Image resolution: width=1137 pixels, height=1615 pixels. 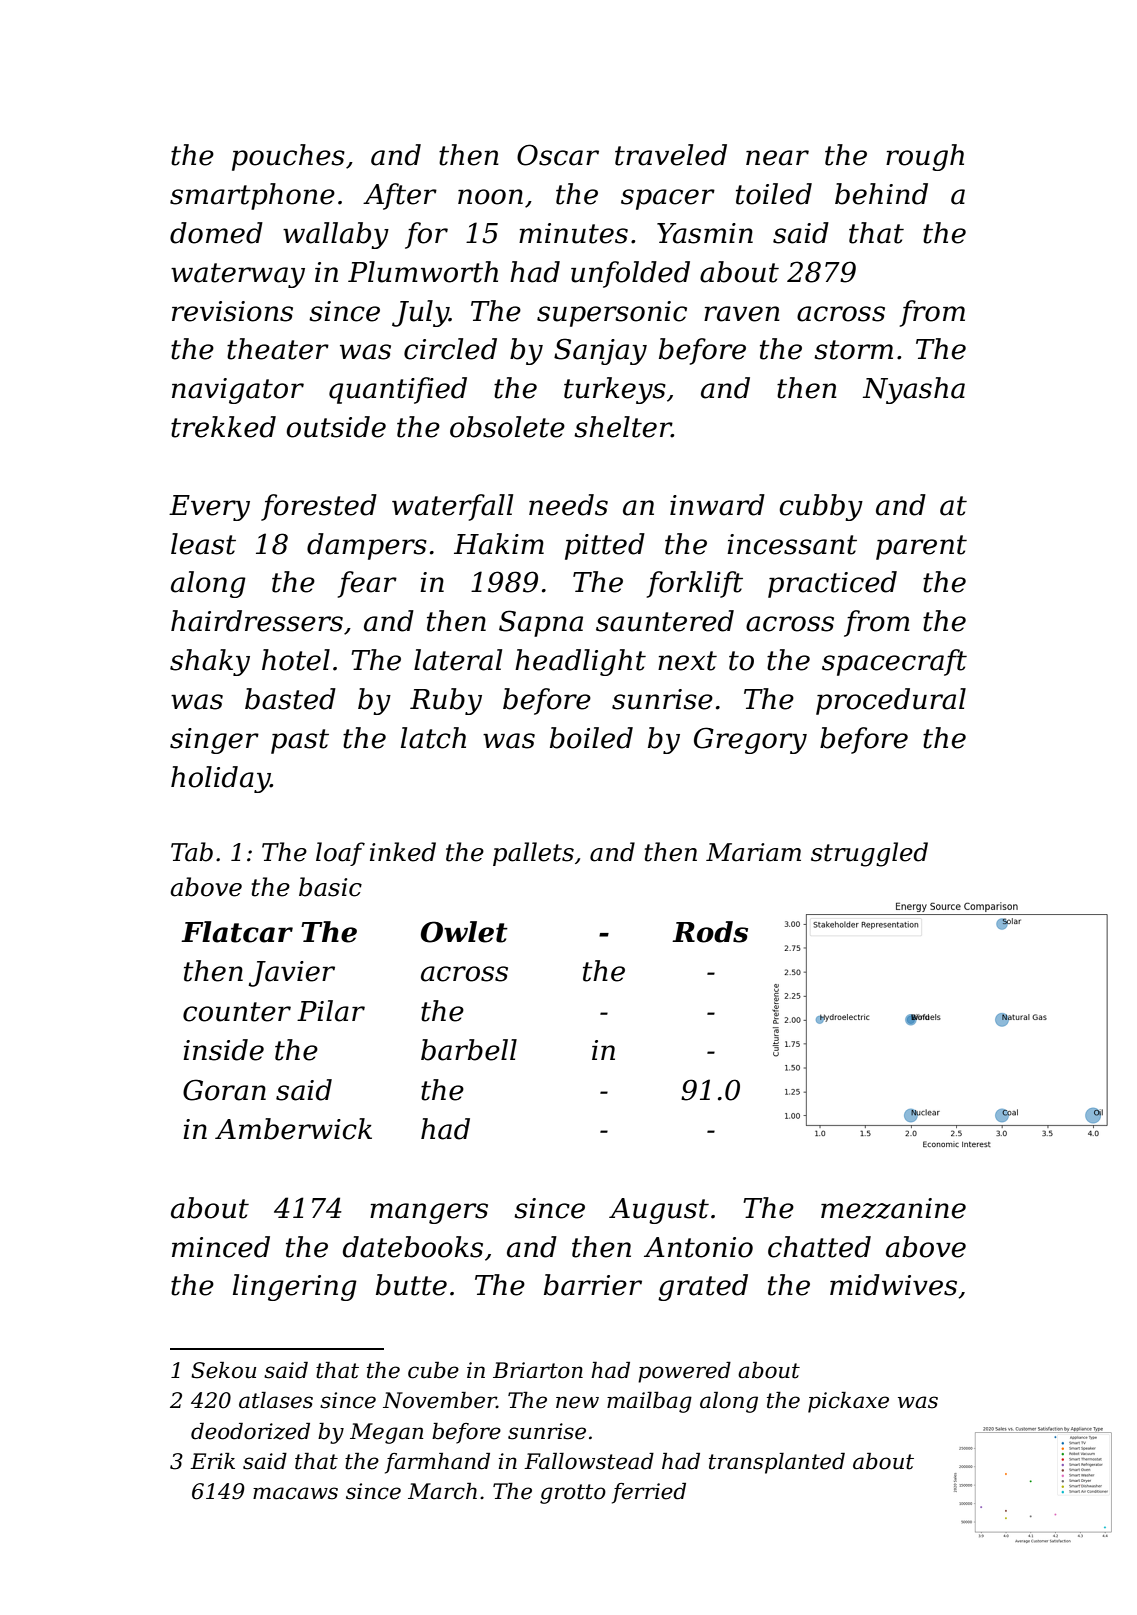 What do you see at coordinates (446, 701) in the screenshot?
I see `Ruby` at bounding box center [446, 701].
